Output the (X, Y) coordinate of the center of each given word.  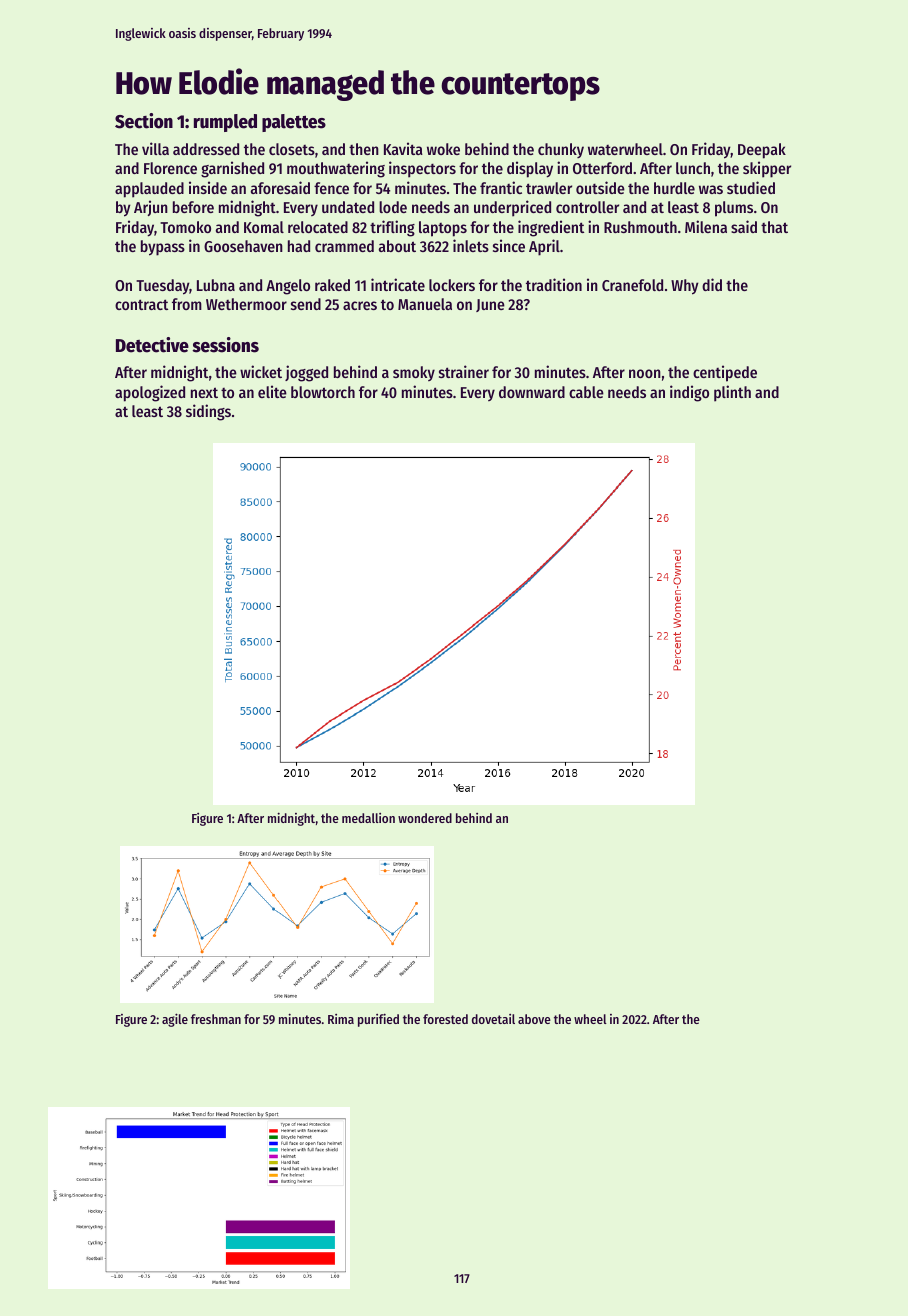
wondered (425, 818)
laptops (443, 229)
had (299, 246)
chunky (561, 150)
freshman (216, 1019)
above (534, 1019)
